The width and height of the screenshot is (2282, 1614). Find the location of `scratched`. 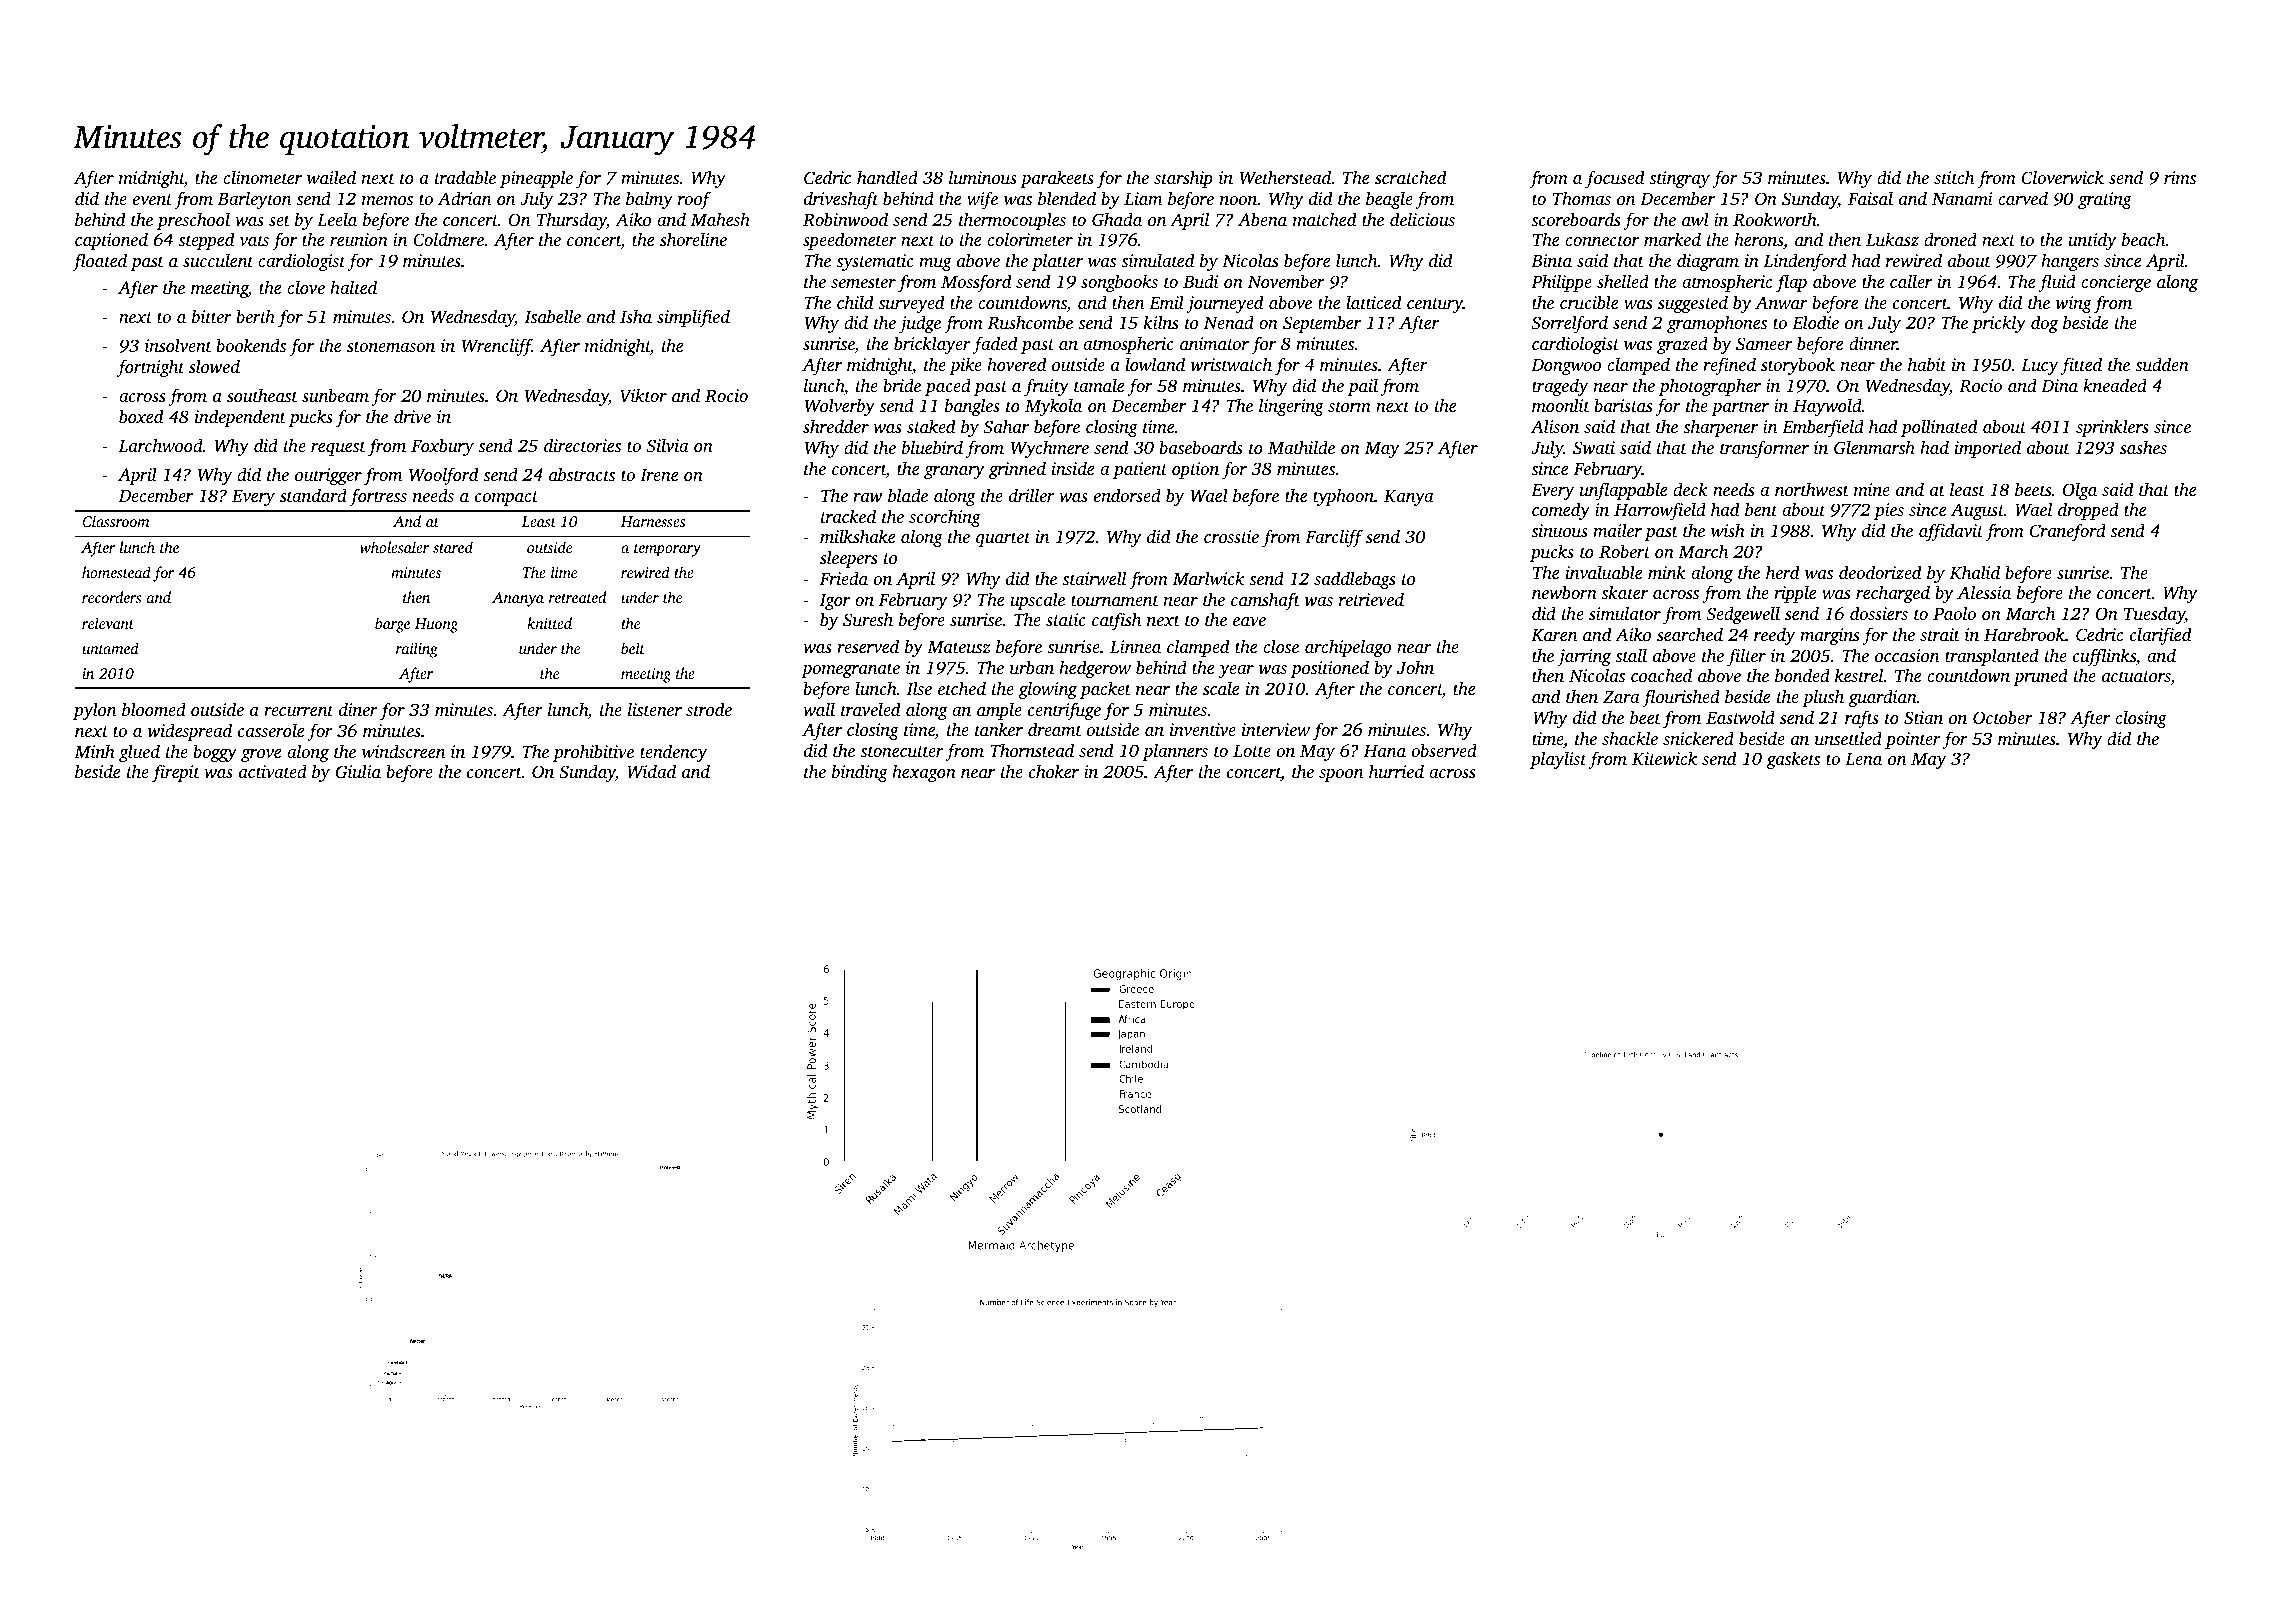

scratched is located at coordinates (1410, 177).
